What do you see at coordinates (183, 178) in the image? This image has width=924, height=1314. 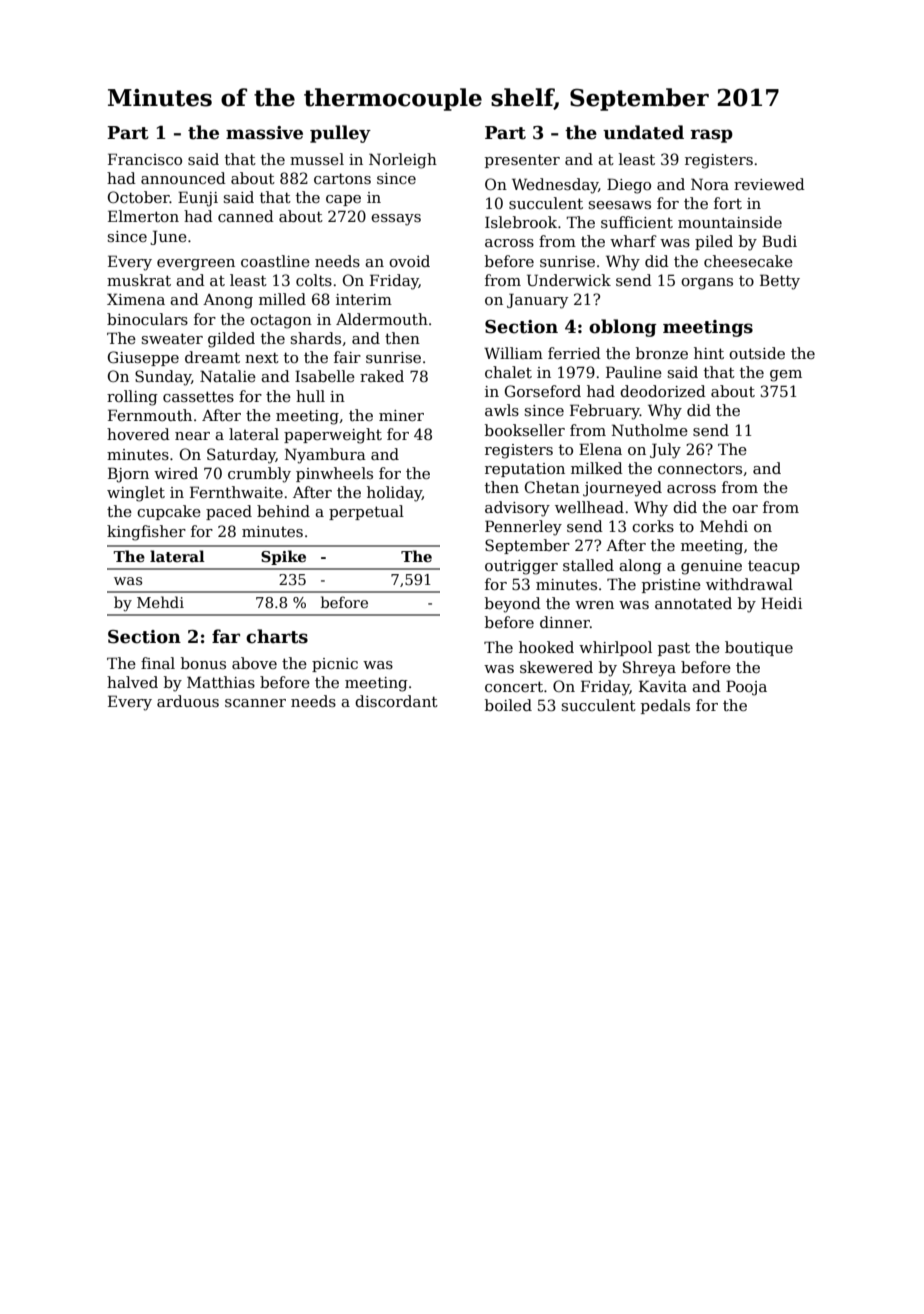 I see `announced` at bounding box center [183, 178].
